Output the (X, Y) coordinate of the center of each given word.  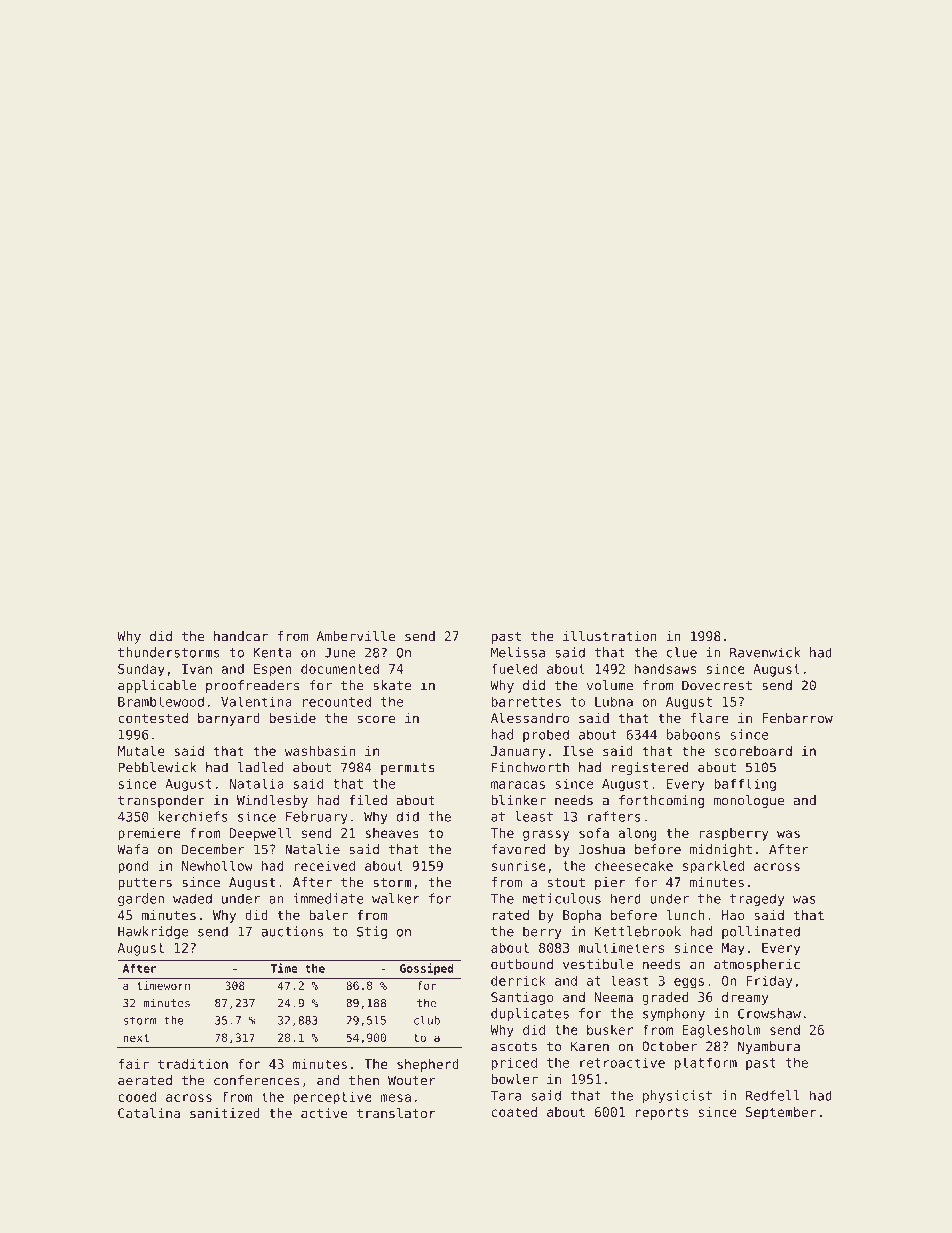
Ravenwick (765, 652)
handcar (241, 636)
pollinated (761, 932)
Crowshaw (769, 1013)
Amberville (356, 636)
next (136, 1038)
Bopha (582, 916)
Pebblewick (157, 767)
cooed (137, 1096)
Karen (590, 1046)
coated (514, 1112)
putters (145, 884)
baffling (745, 785)
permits (408, 768)
